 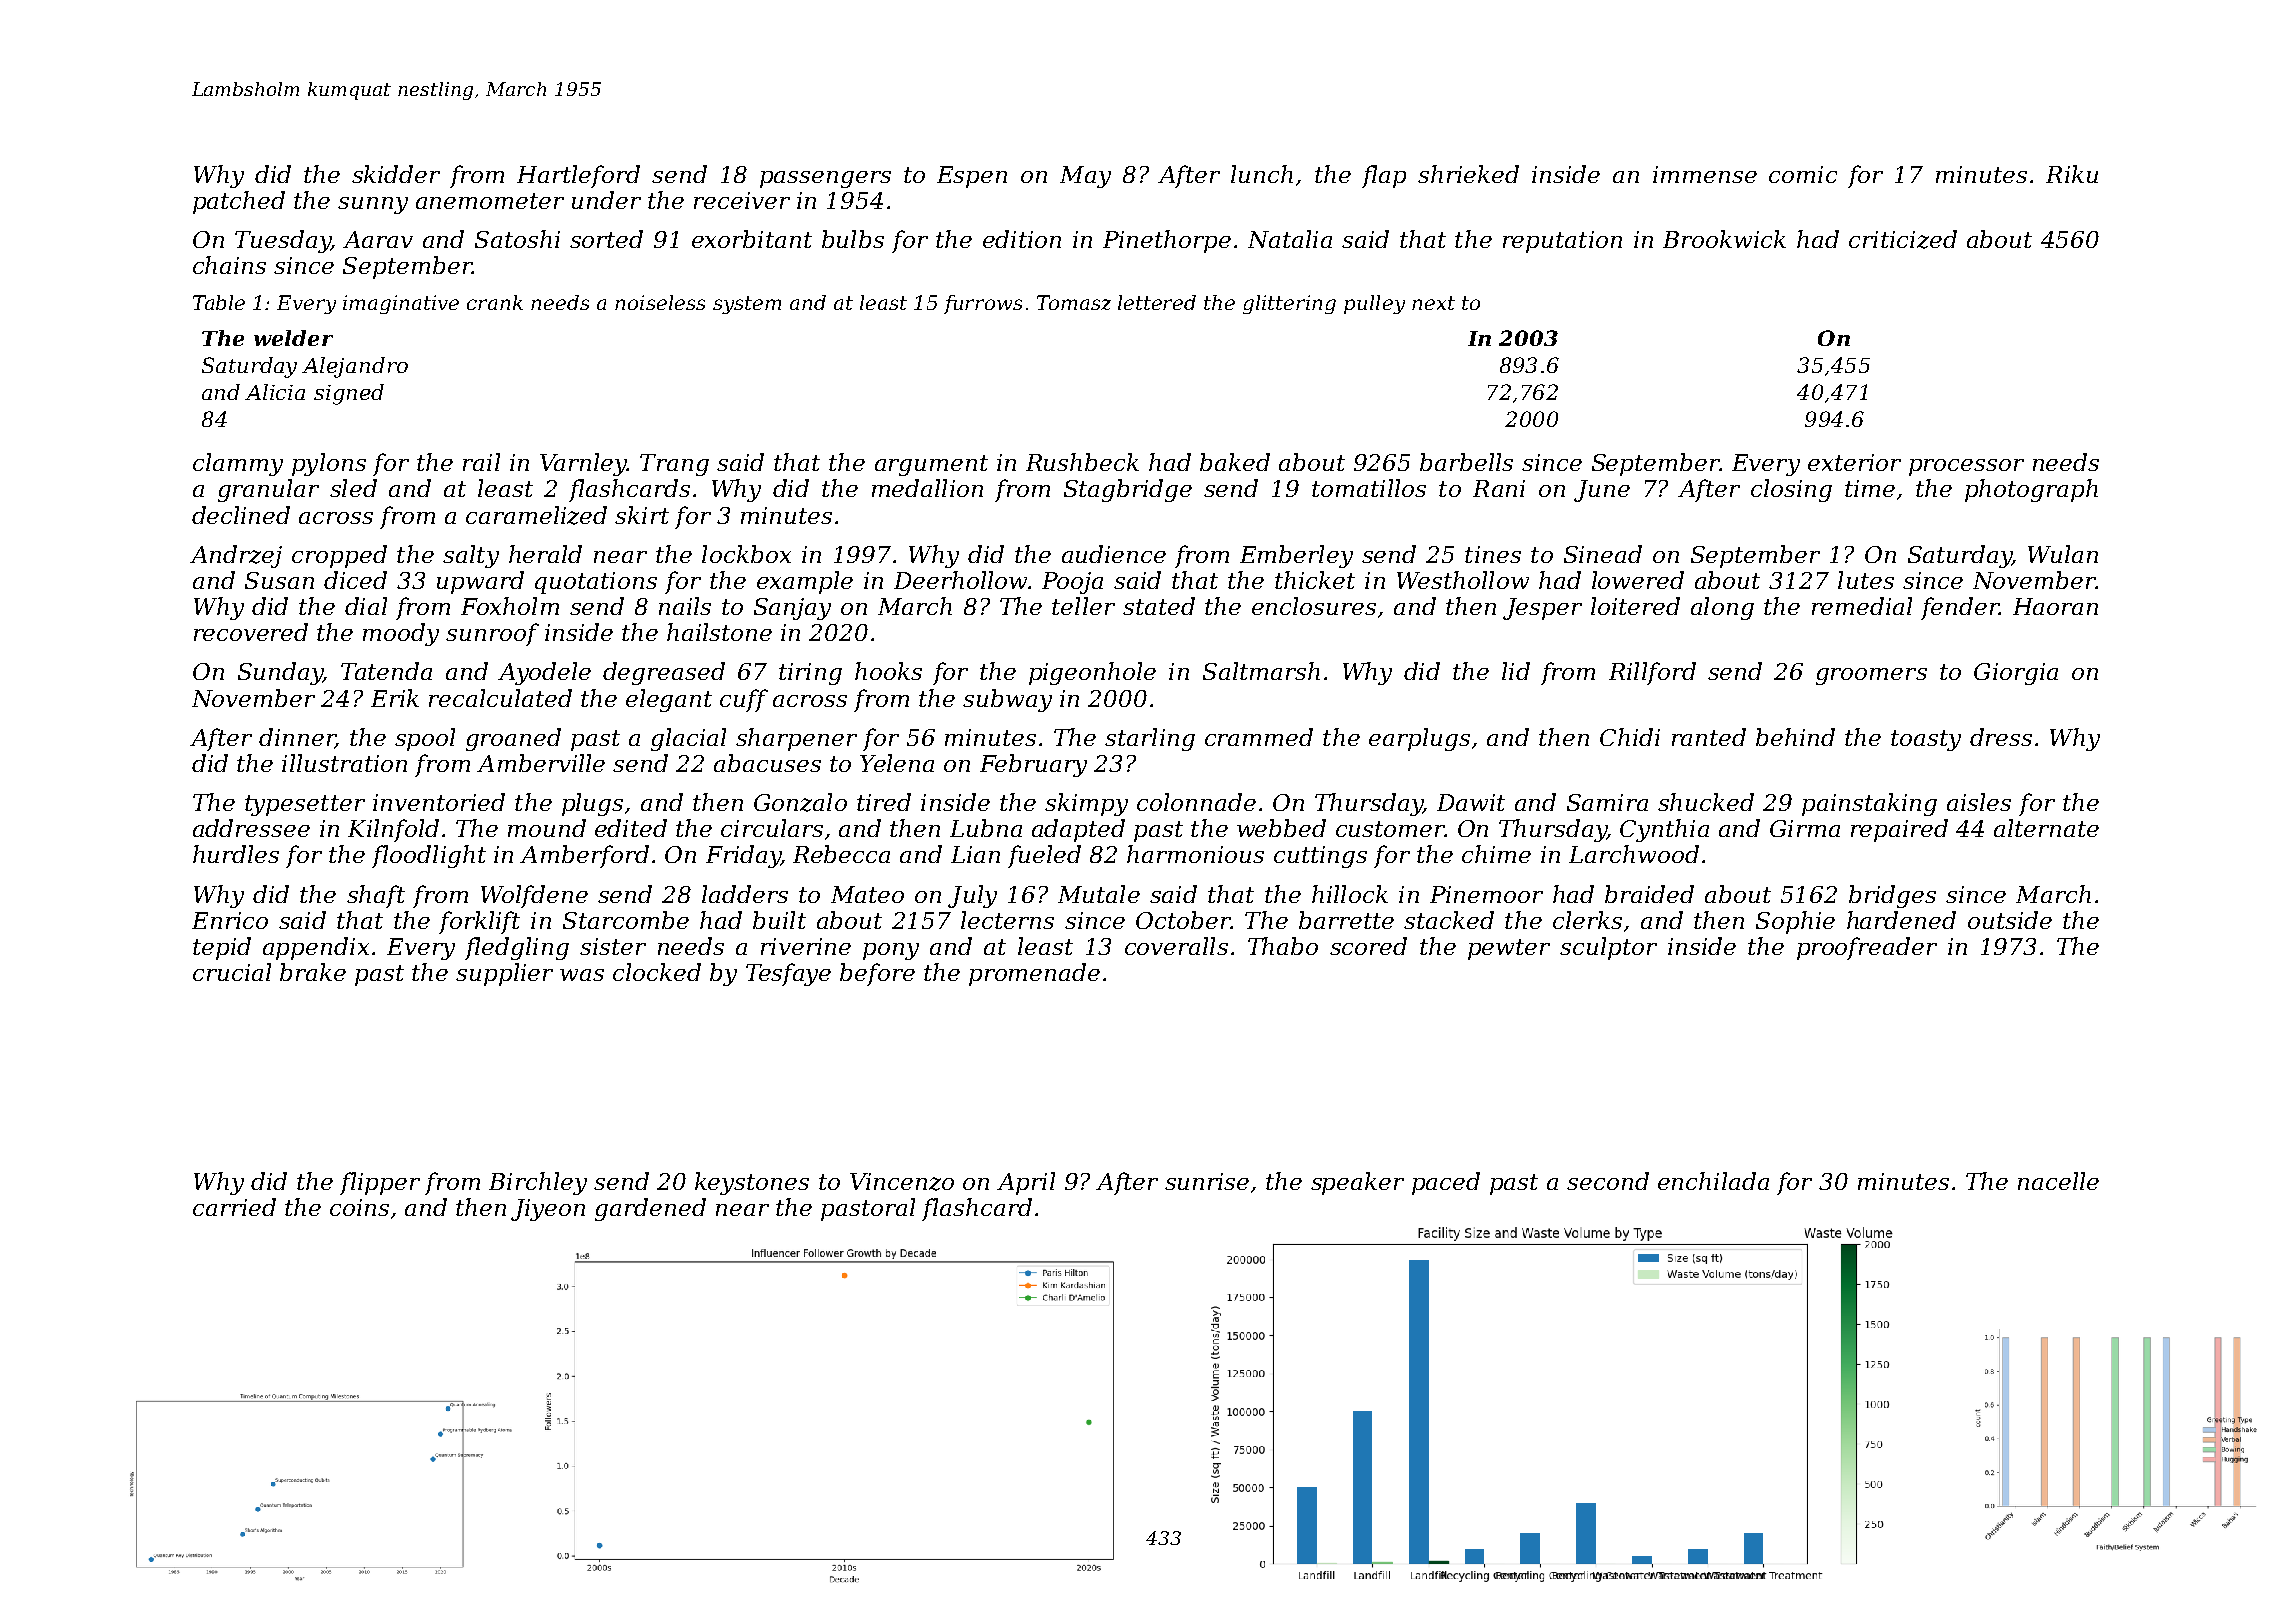 What do you see at coordinates (492, 634) in the screenshot?
I see `sunroof` at bounding box center [492, 634].
